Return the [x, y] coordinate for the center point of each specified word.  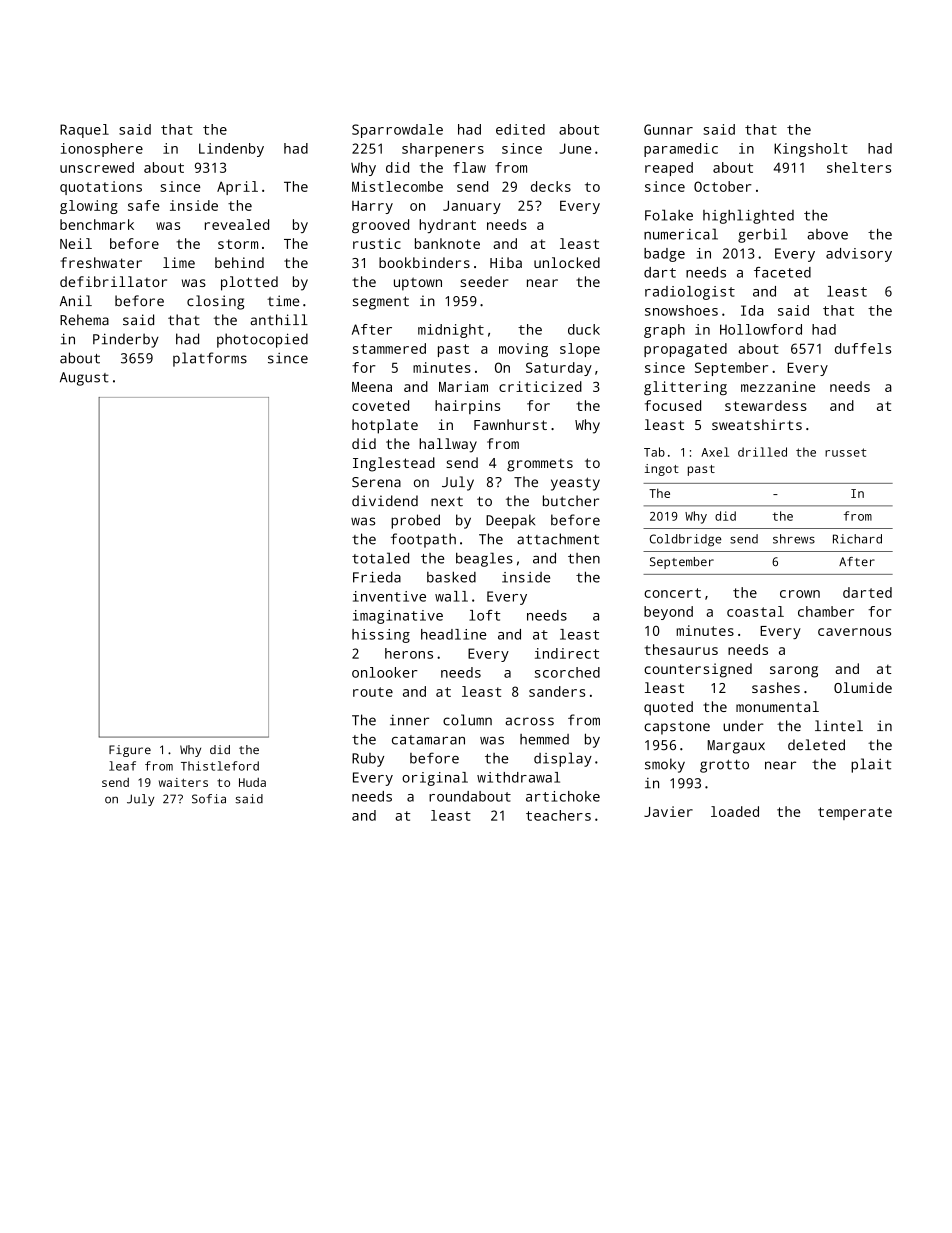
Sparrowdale [397, 131]
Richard [857, 539]
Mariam [463, 386]
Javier [668, 811]
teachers [558, 815]
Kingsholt [811, 150]
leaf [122, 766]
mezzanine [778, 386]
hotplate [385, 426]
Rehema [84, 320]
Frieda [377, 577]
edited [520, 129]
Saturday [559, 369]
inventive [389, 596]
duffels [863, 348]
